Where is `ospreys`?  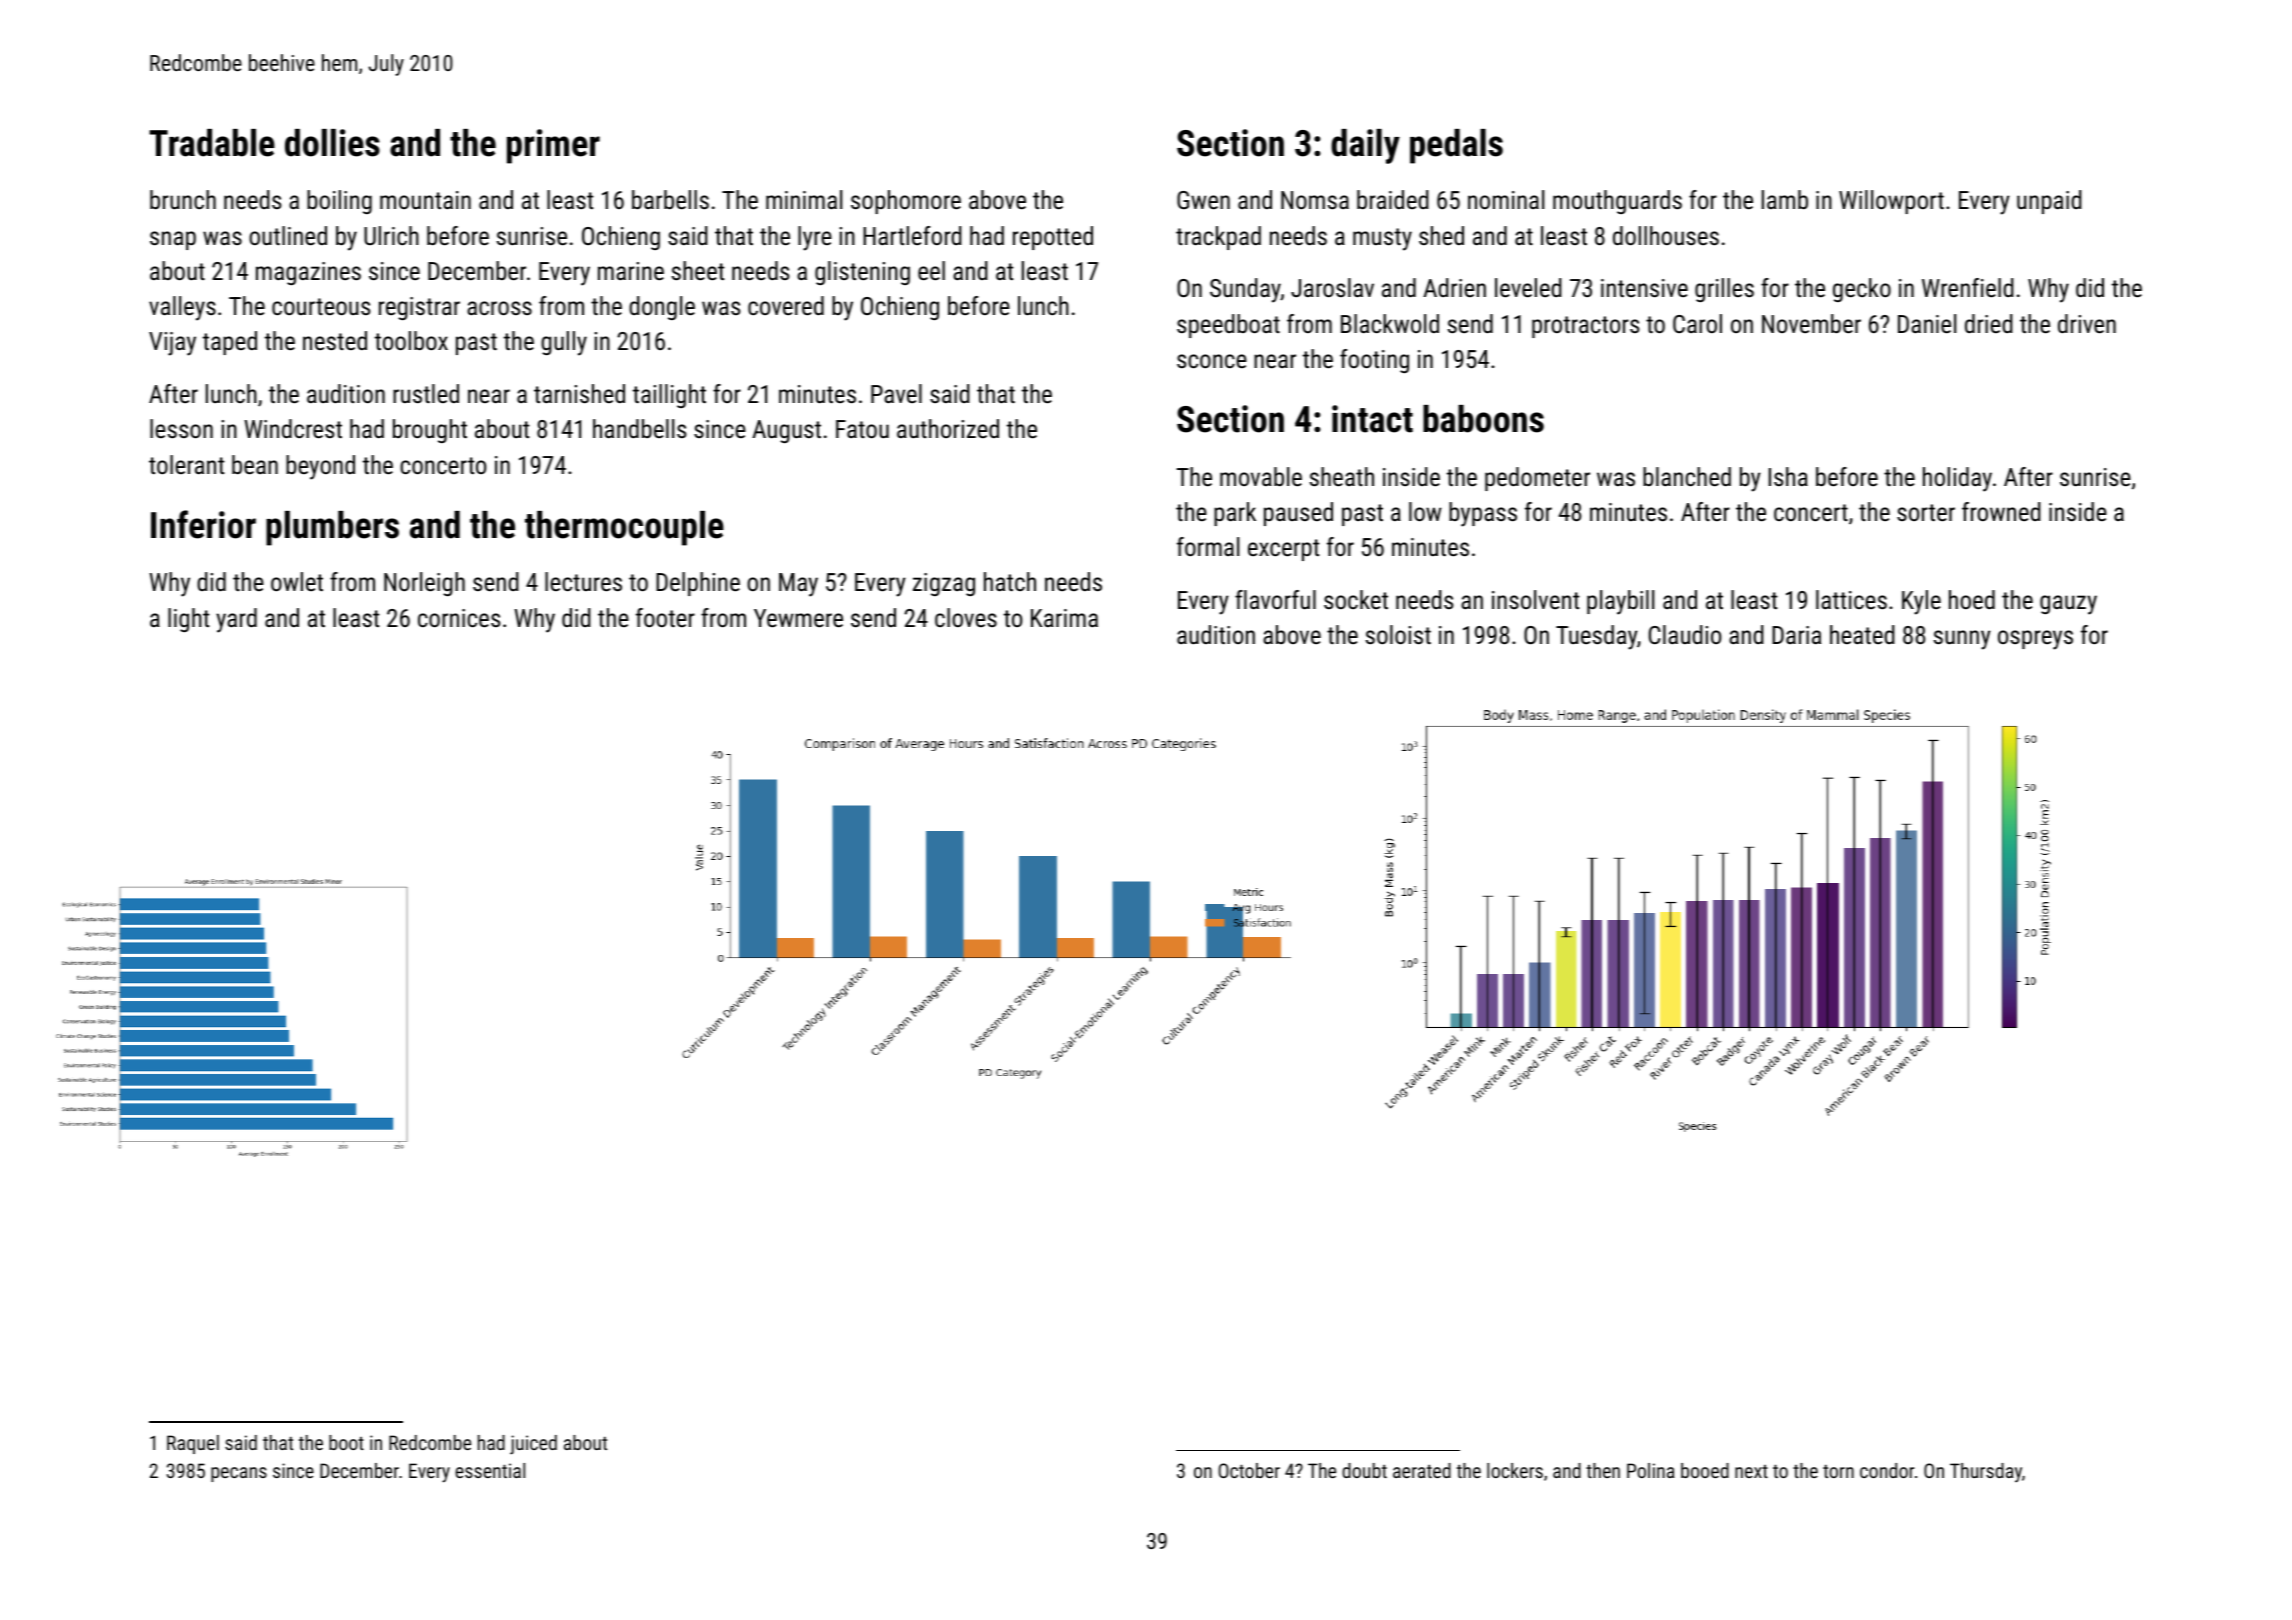 ospreys is located at coordinates (2035, 640).
